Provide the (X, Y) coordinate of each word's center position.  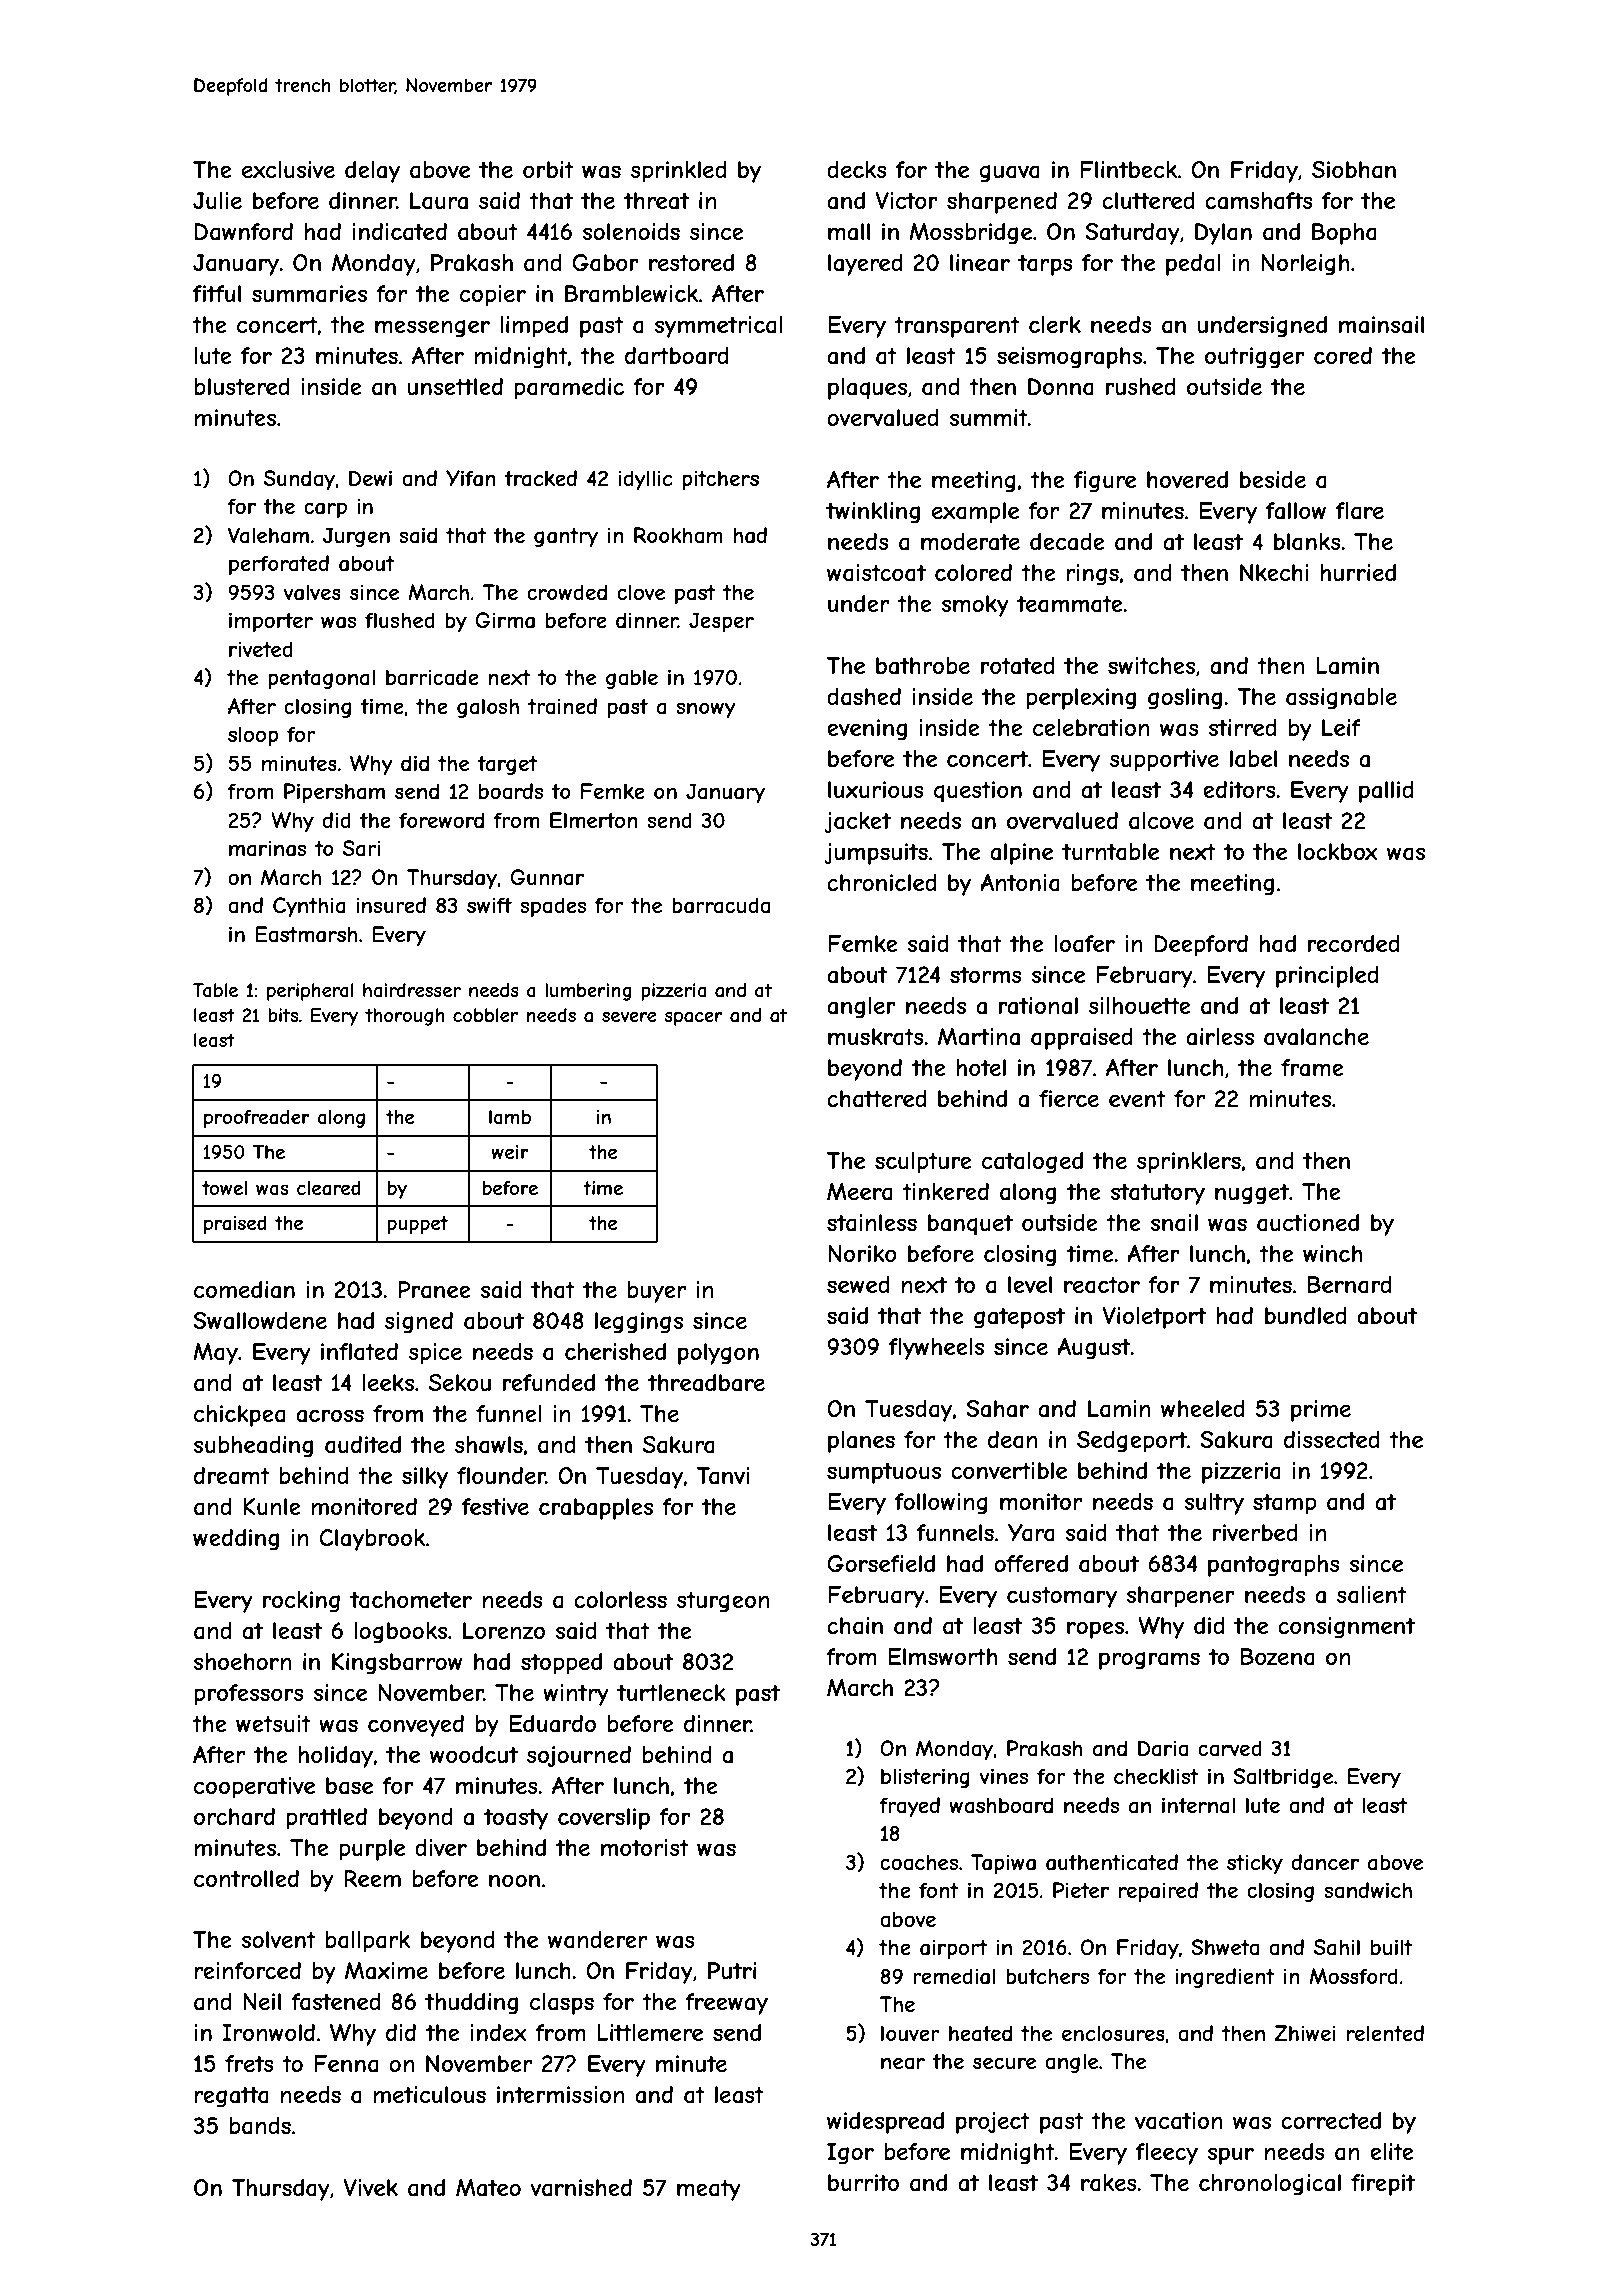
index (498, 2032)
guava (1009, 174)
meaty (709, 2190)
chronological (1270, 2185)
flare (1360, 511)
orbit (548, 169)
